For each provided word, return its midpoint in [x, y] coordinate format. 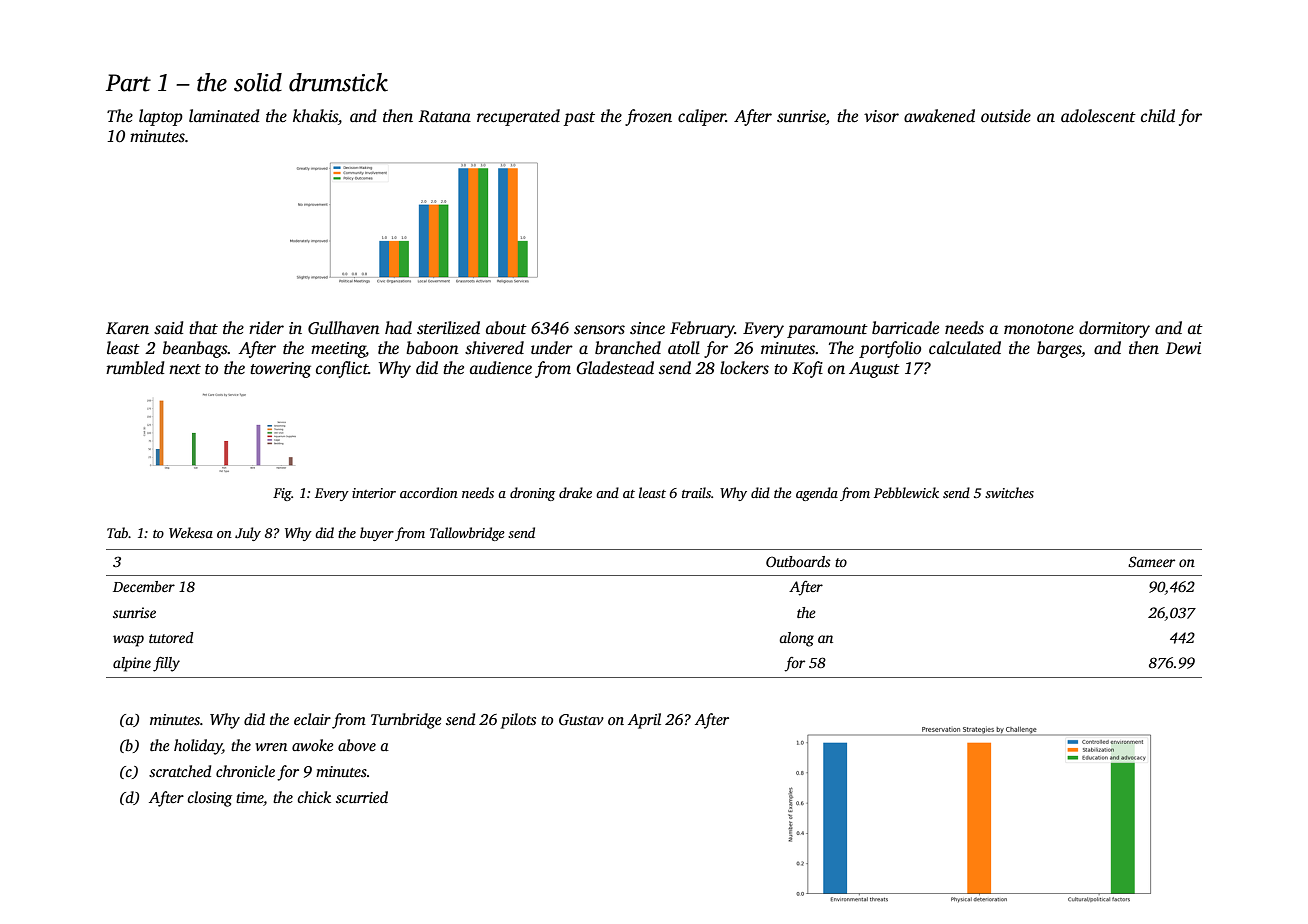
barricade [905, 328]
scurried [362, 797]
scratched [180, 771]
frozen [648, 117]
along [796, 639]
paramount [827, 331]
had [398, 328]
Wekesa [191, 532]
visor [881, 116]
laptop [161, 117]
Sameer [1151, 561]
